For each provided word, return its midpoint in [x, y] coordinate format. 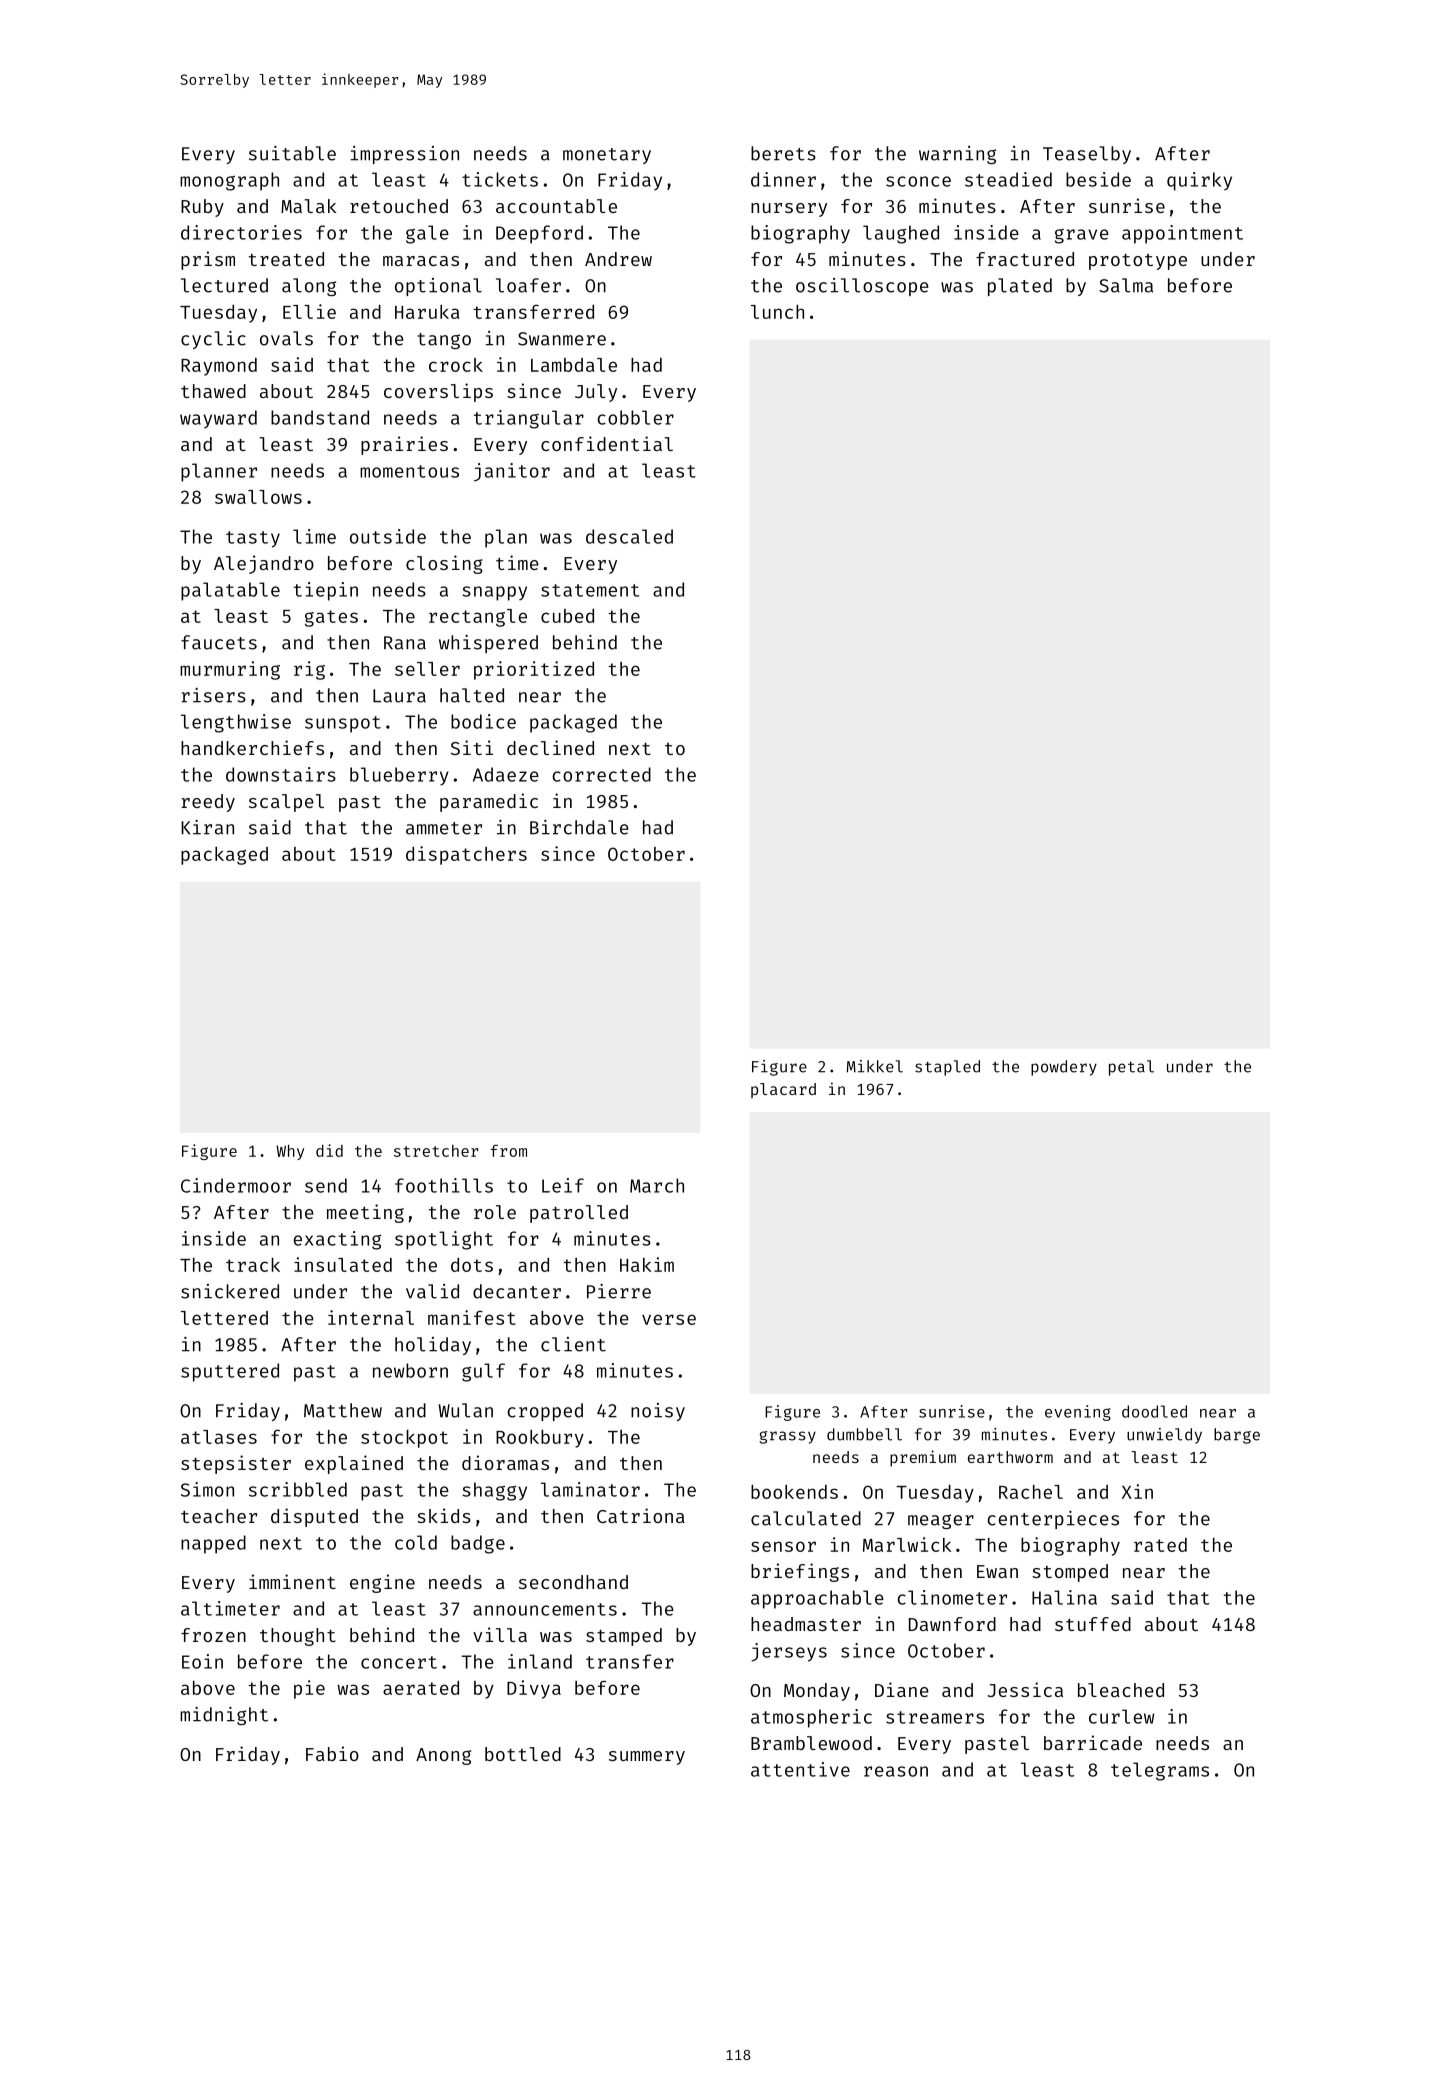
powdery [1064, 1068]
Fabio [332, 1753]
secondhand [573, 1582]
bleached [1121, 1690]
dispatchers [466, 855]
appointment [1182, 234]
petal [1131, 1068]
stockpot [404, 1439]
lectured [224, 285]
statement [590, 590]
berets [783, 153]
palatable [230, 591]
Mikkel [875, 1066]
